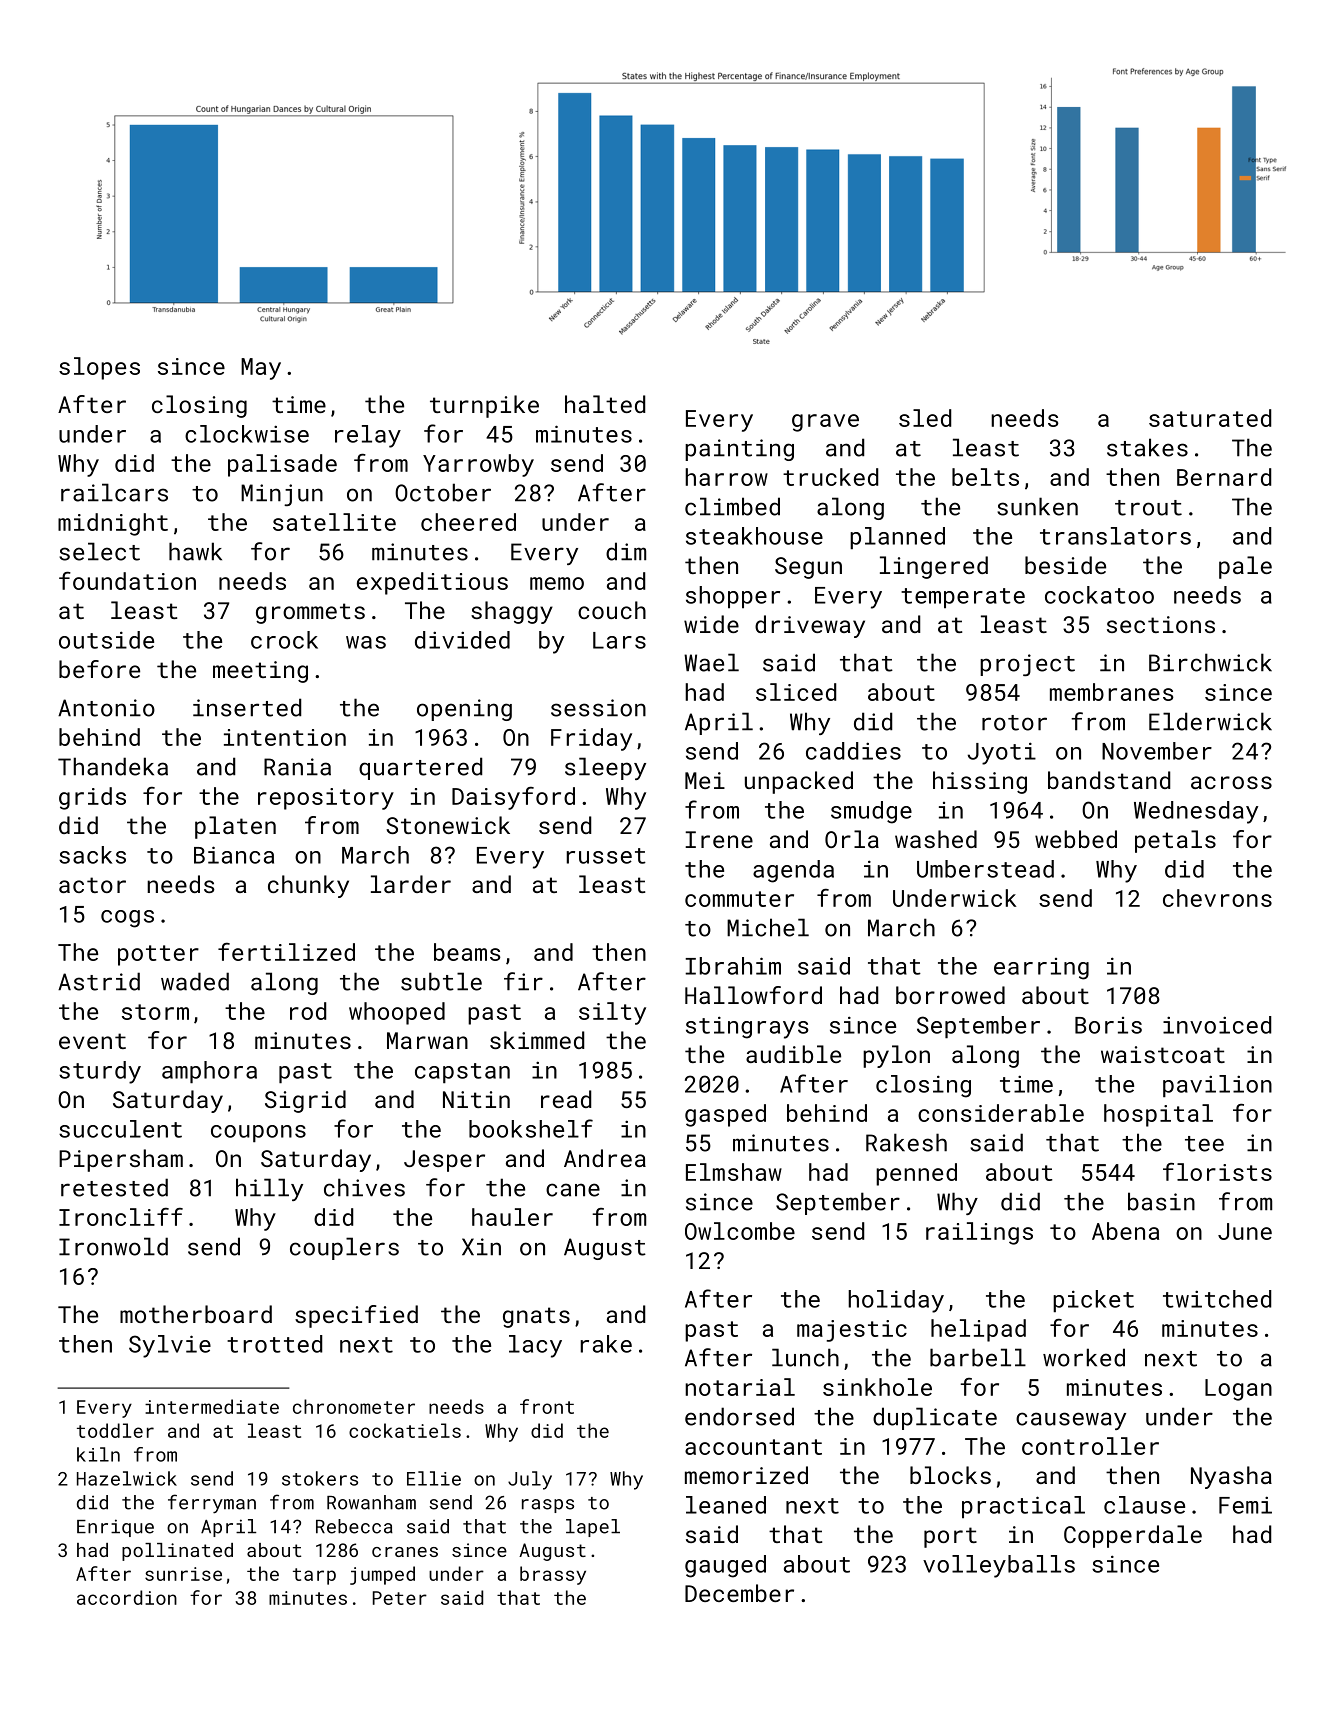  What do you see at coordinates (99, 368) in the image?
I see `slopes` at bounding box center [99, 368].
